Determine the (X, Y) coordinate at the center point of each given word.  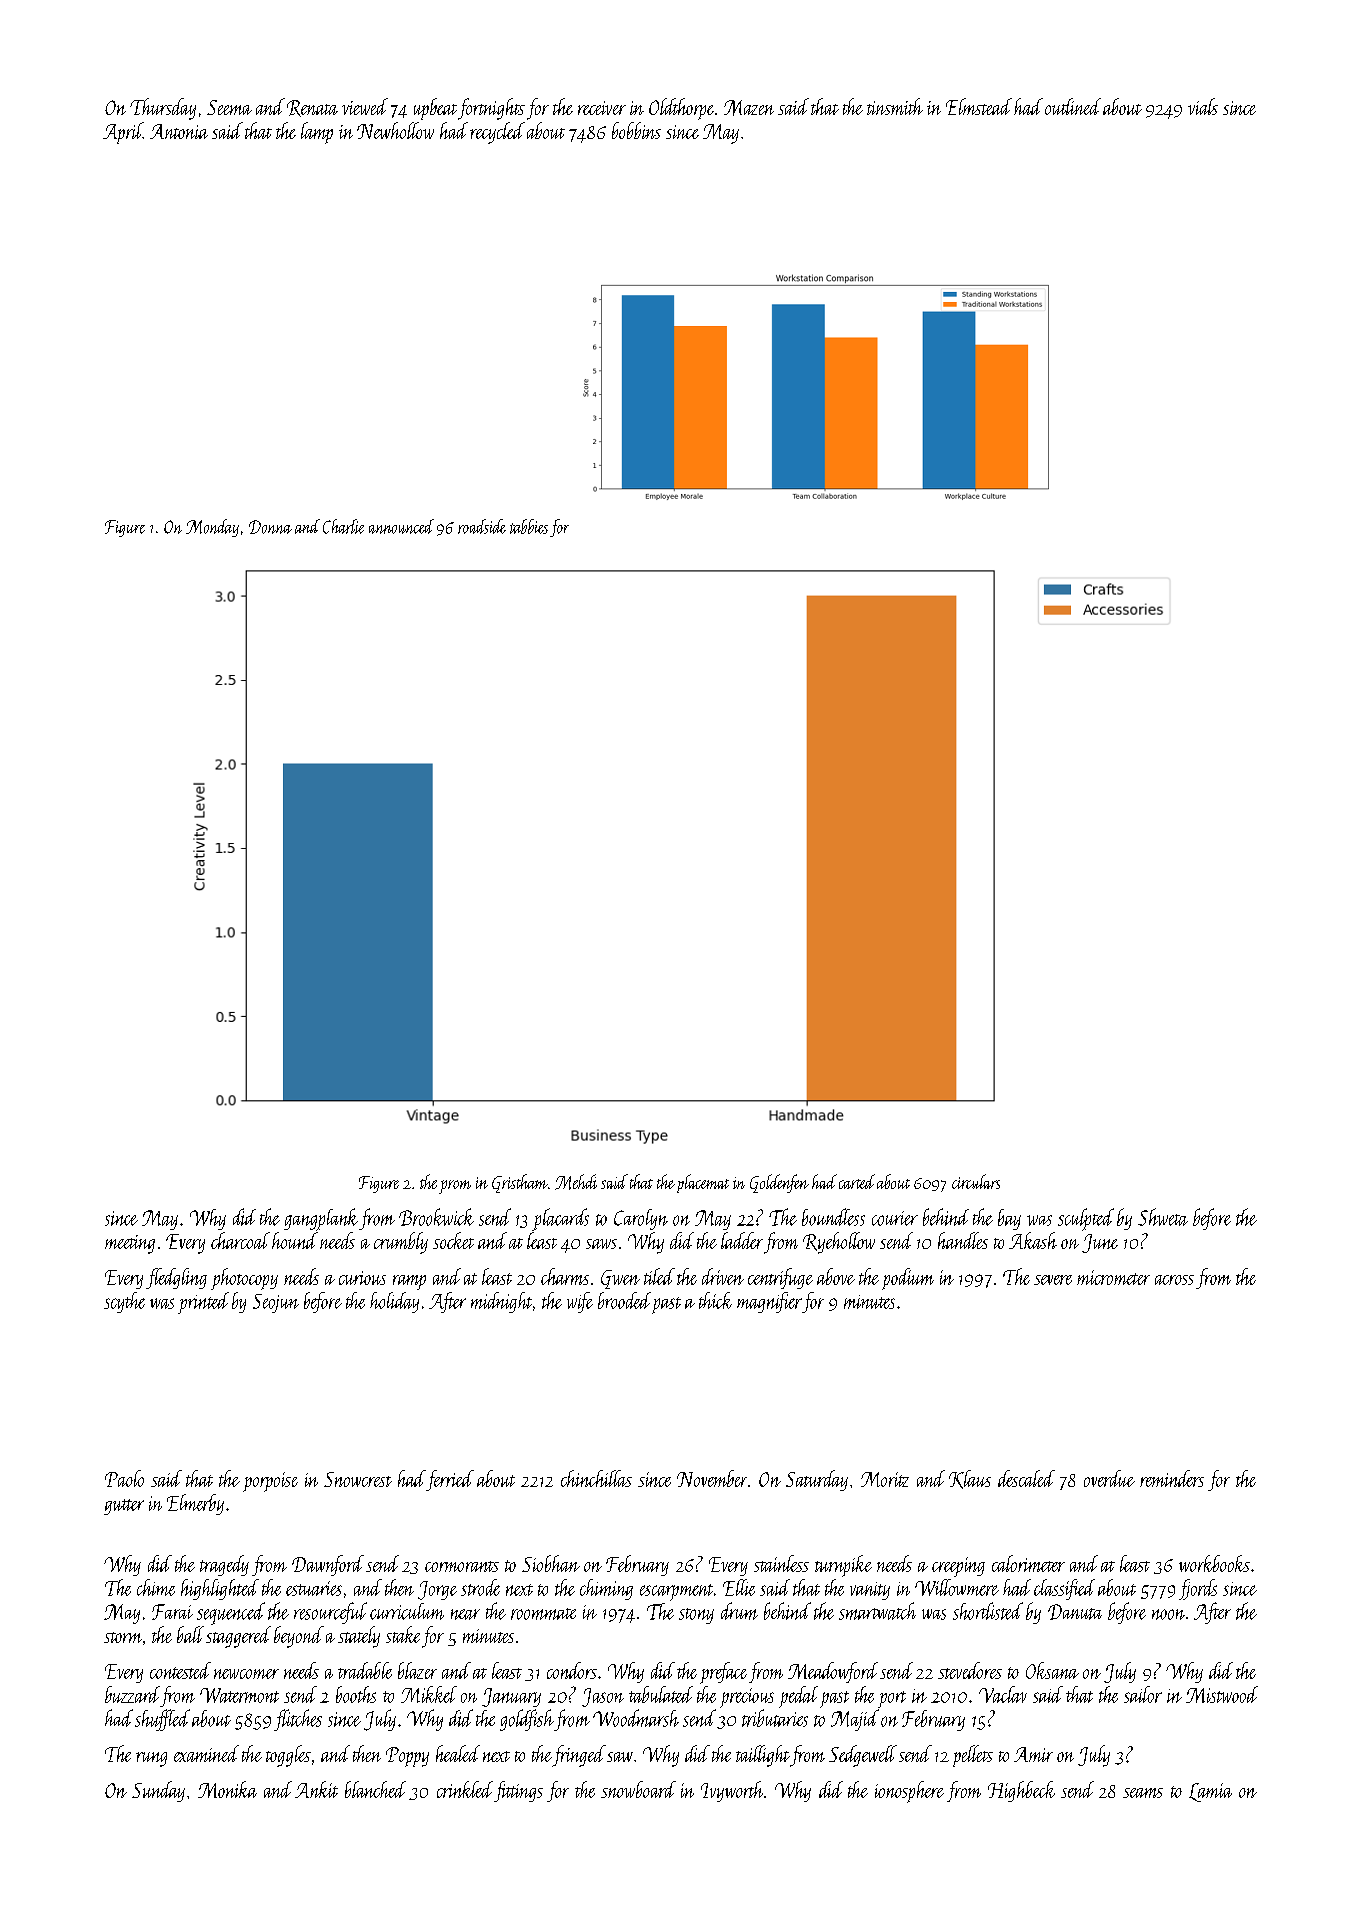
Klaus (970, 1479)
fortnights (491, 109)
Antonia (179, 131)
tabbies (529, 526)
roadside (482, 526)
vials (1203, 106)
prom (455, 1187)
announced (401, 526)
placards (560, 1219)
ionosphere (909, 1792)
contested (180, 1670)
